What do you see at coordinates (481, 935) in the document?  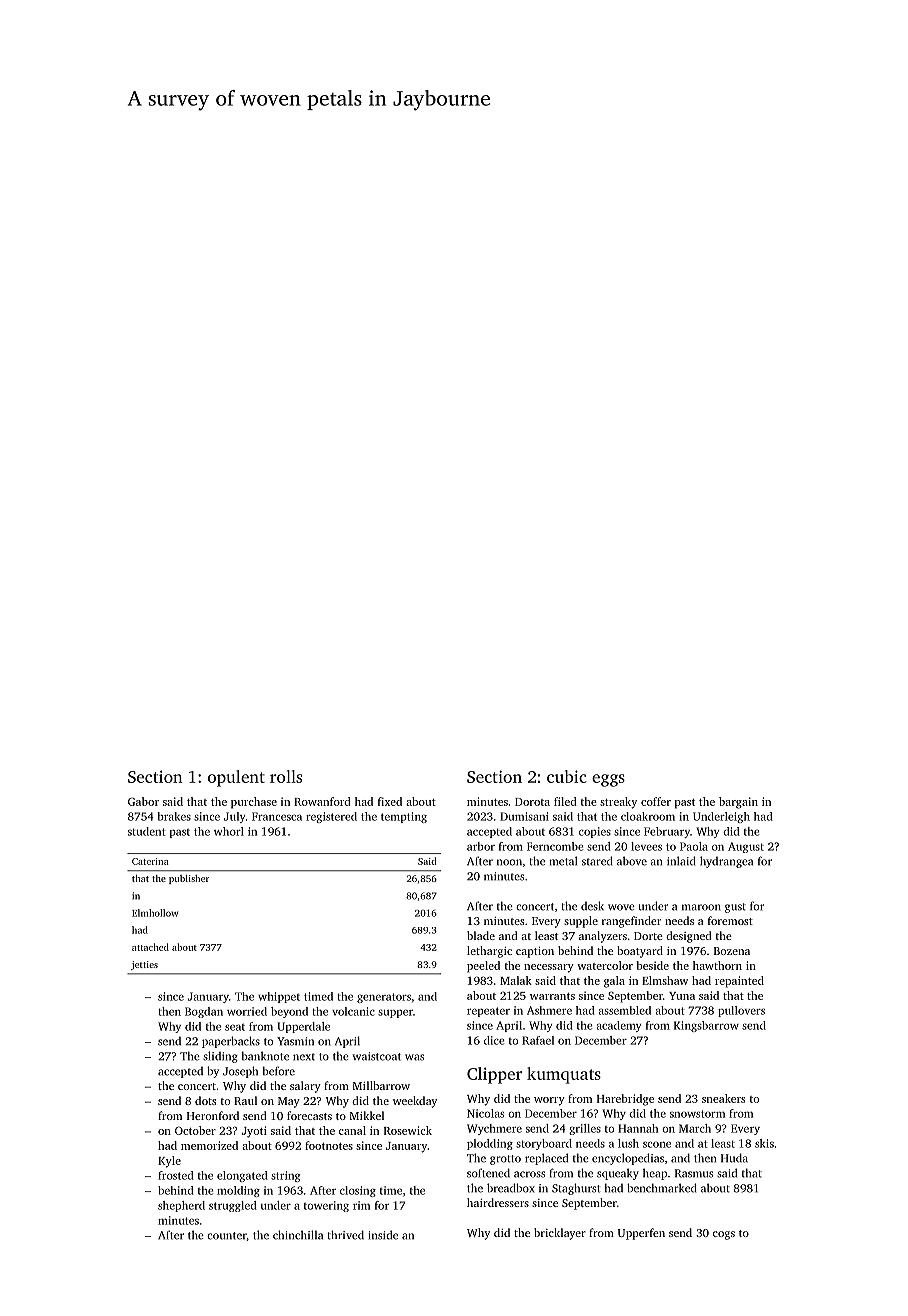 I see `blade` at bounding box center [481, 935].
